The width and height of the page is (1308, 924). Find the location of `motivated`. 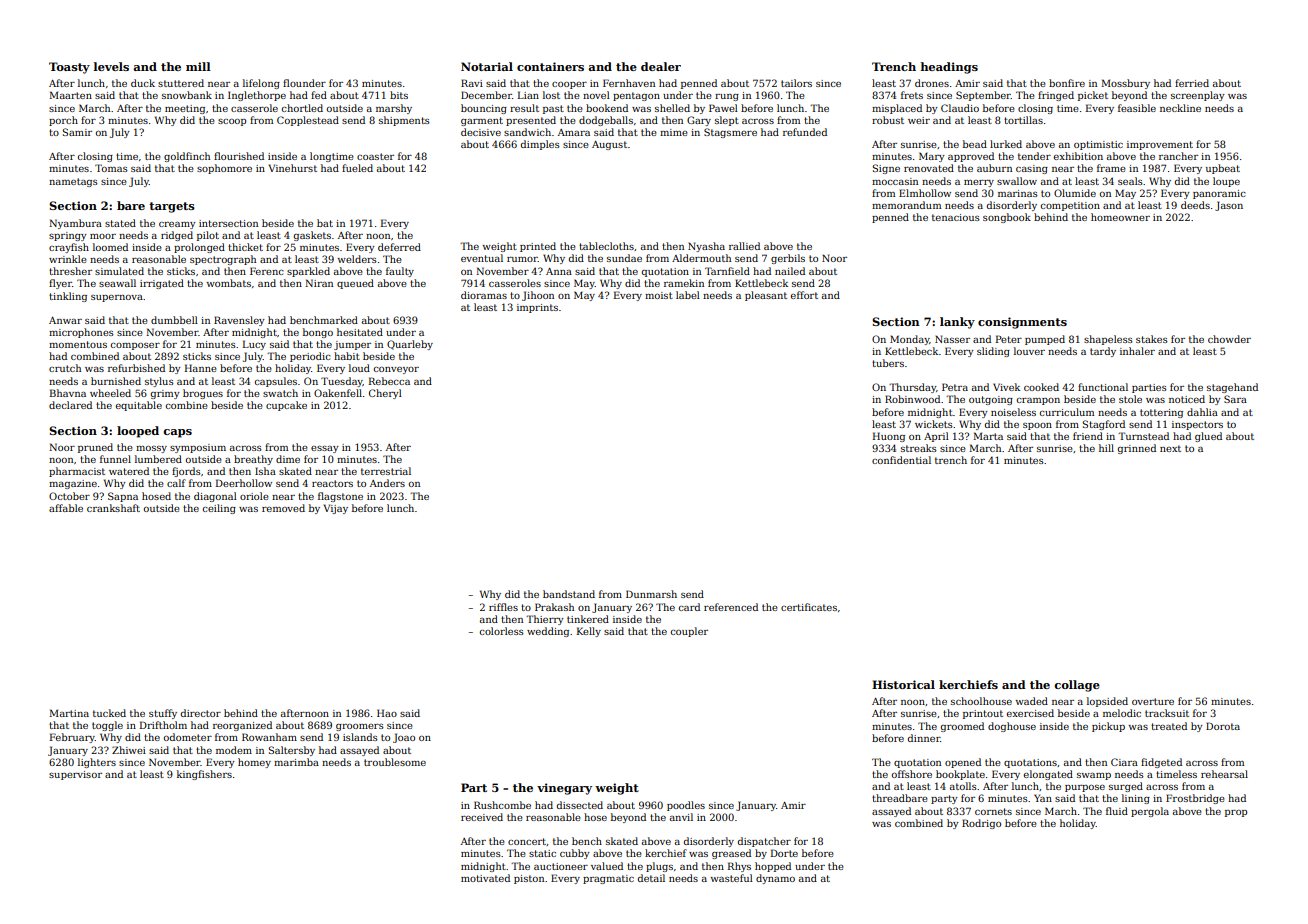

motivated is located at coordinates (485, 878).
